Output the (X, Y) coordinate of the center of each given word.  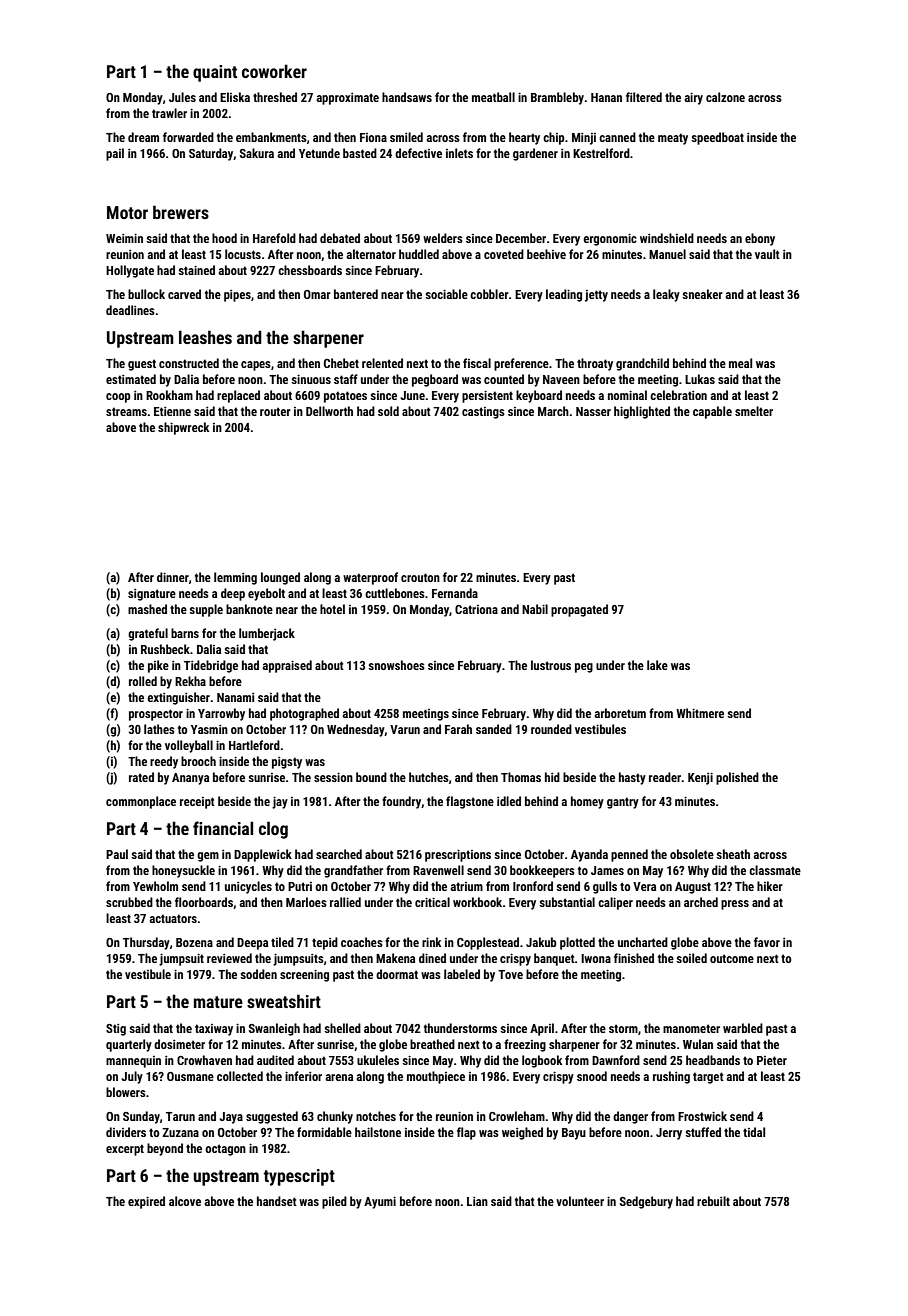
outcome (732, 958)
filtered (644, 97)
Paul (117, 854)
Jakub (541, 942)
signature (152, 595)
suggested (272, 1117)
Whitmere (700, 713)
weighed (522, 1133)
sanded (494, 729)
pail (115, 154)
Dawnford (616, 1060)
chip (554, 138)
